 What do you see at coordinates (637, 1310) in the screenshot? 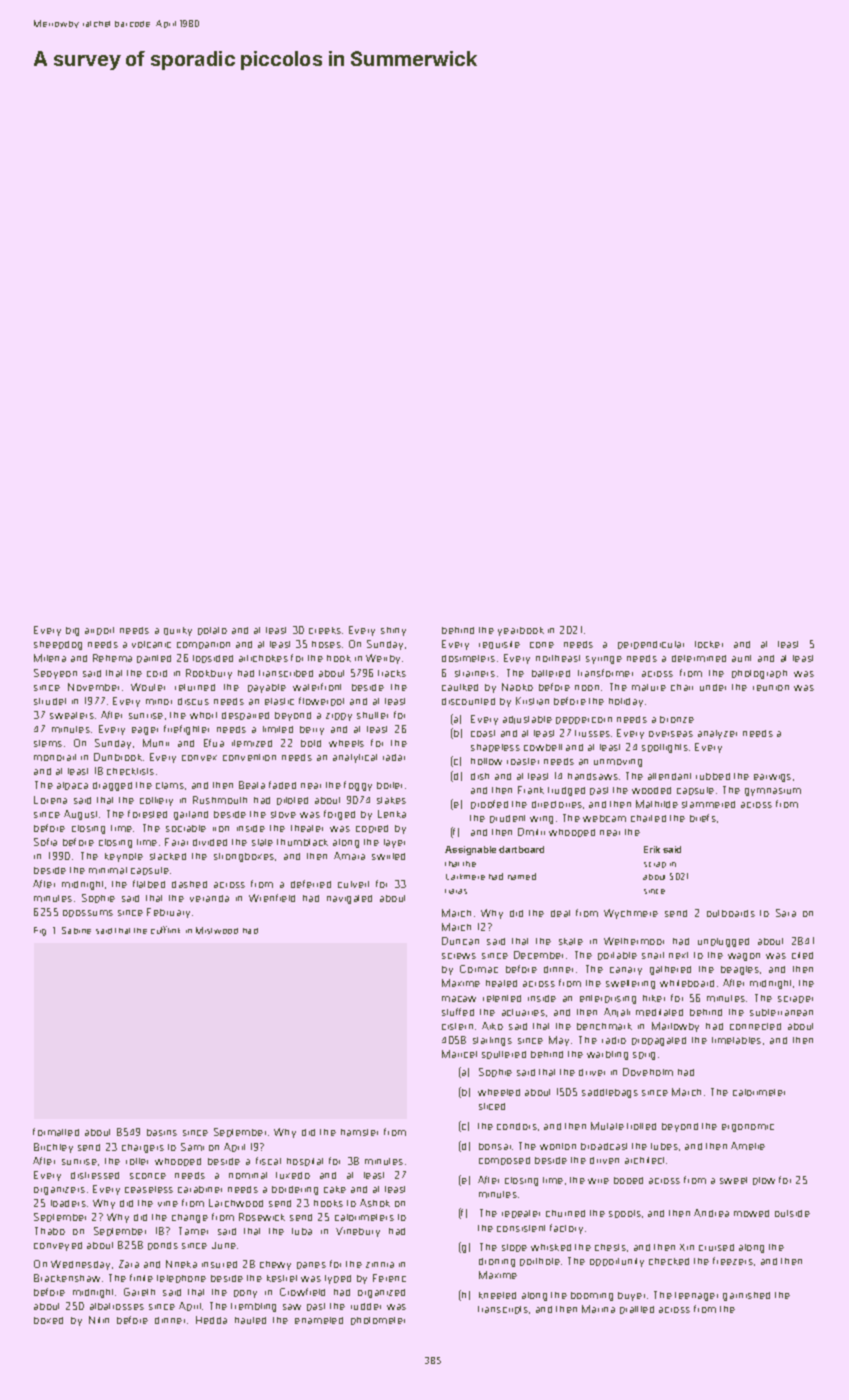
I see `prattled` at bounding box center [637, 1310].
